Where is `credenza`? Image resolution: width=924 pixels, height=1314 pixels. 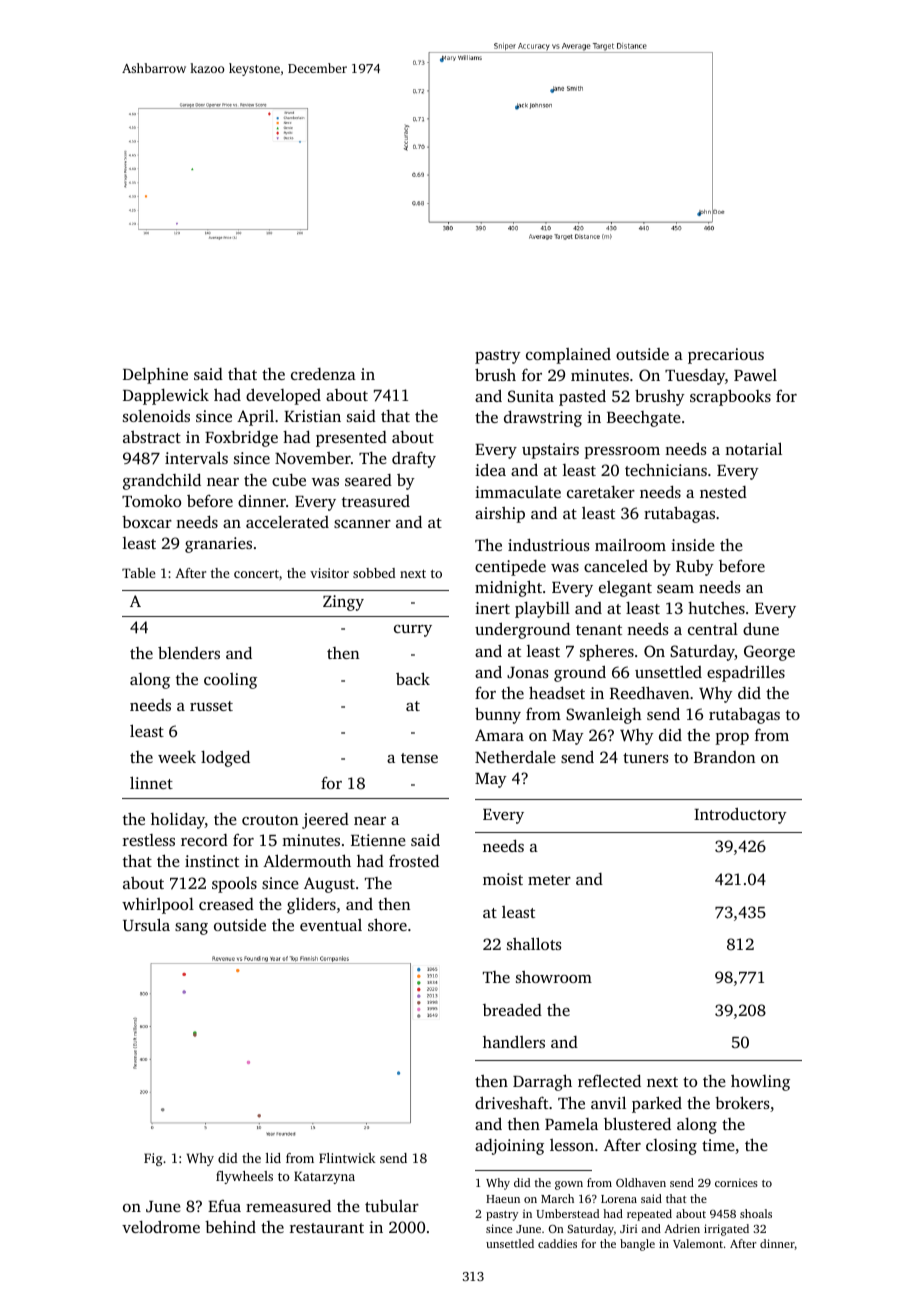
credenza is located at coordinates (323, 374).
